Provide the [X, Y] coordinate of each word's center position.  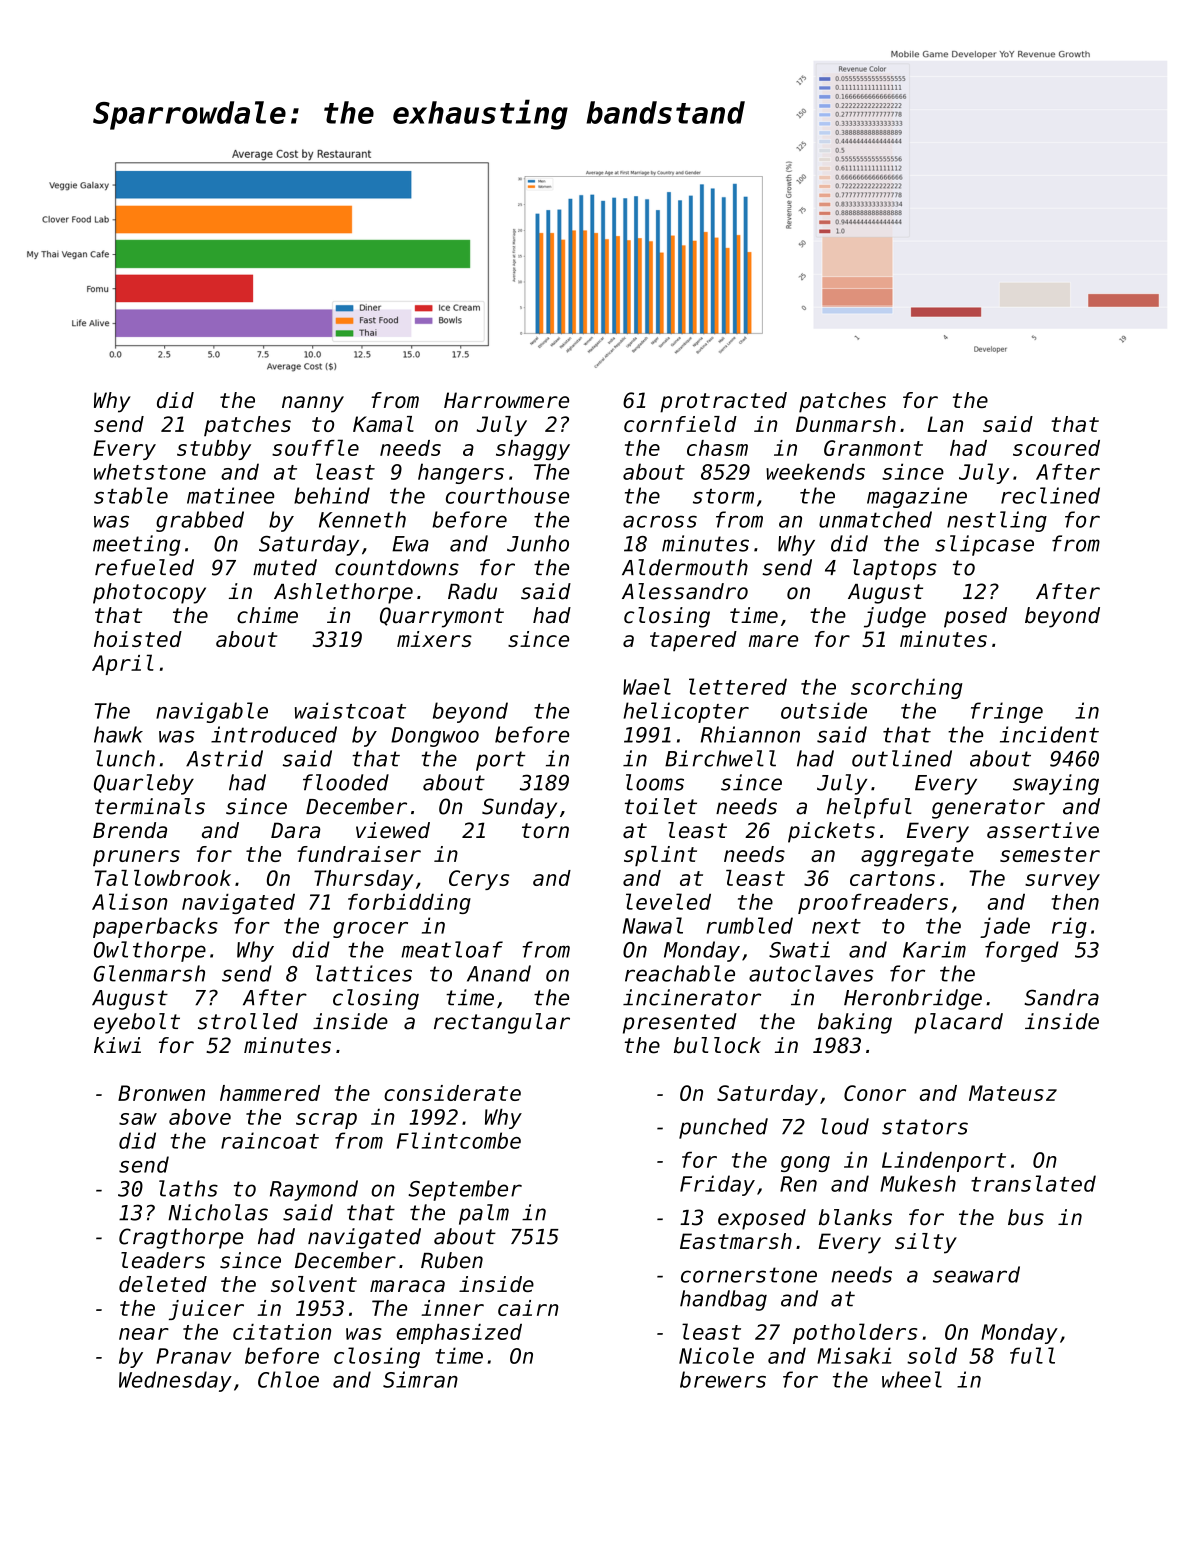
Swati [799, 949]
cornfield [680, 424]
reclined [1050, 495]
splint [660, 856]
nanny [313, 404]
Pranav [194, 1356]
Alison [130, 901]
